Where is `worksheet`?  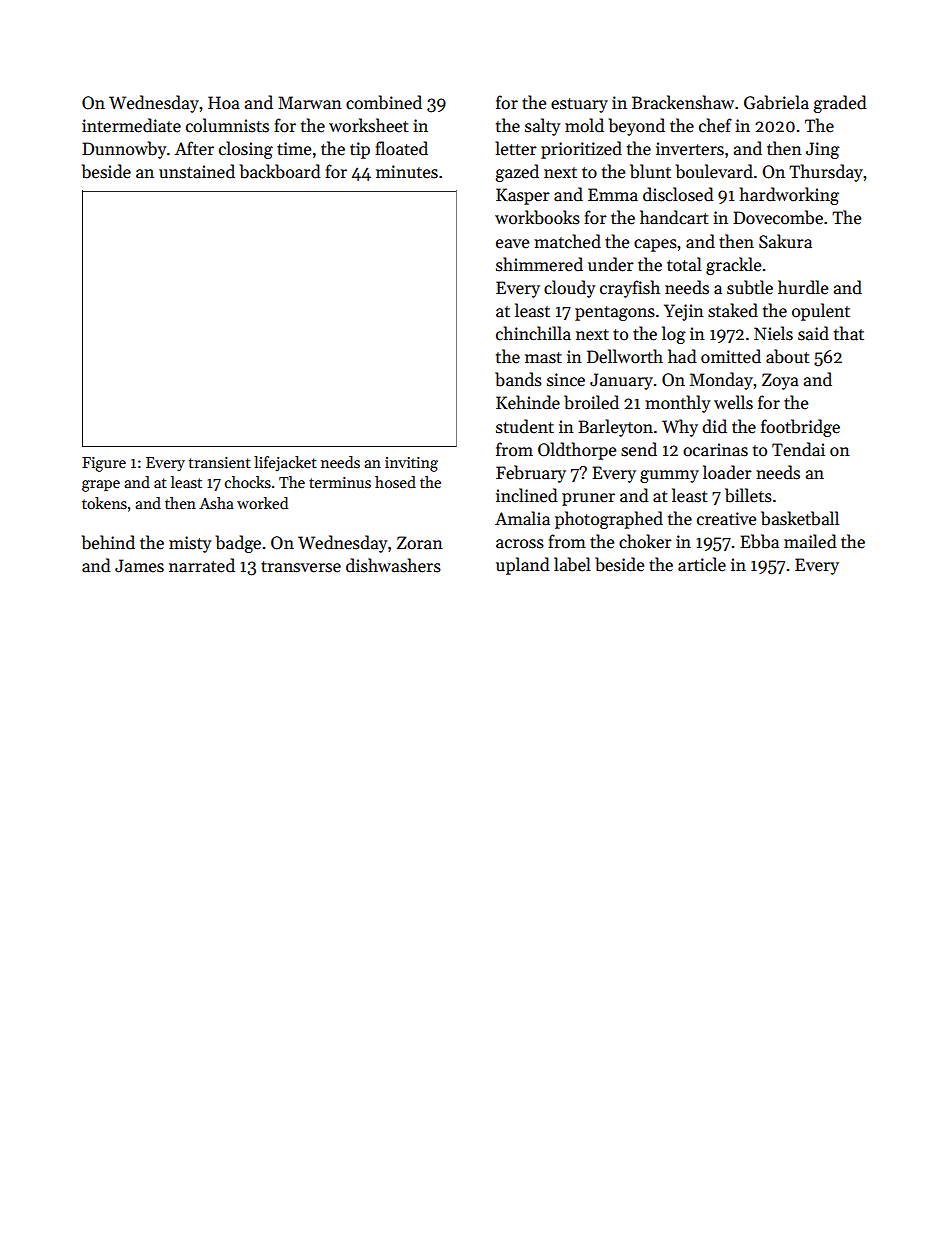
worksheet is located at coordinates (369, 125).
